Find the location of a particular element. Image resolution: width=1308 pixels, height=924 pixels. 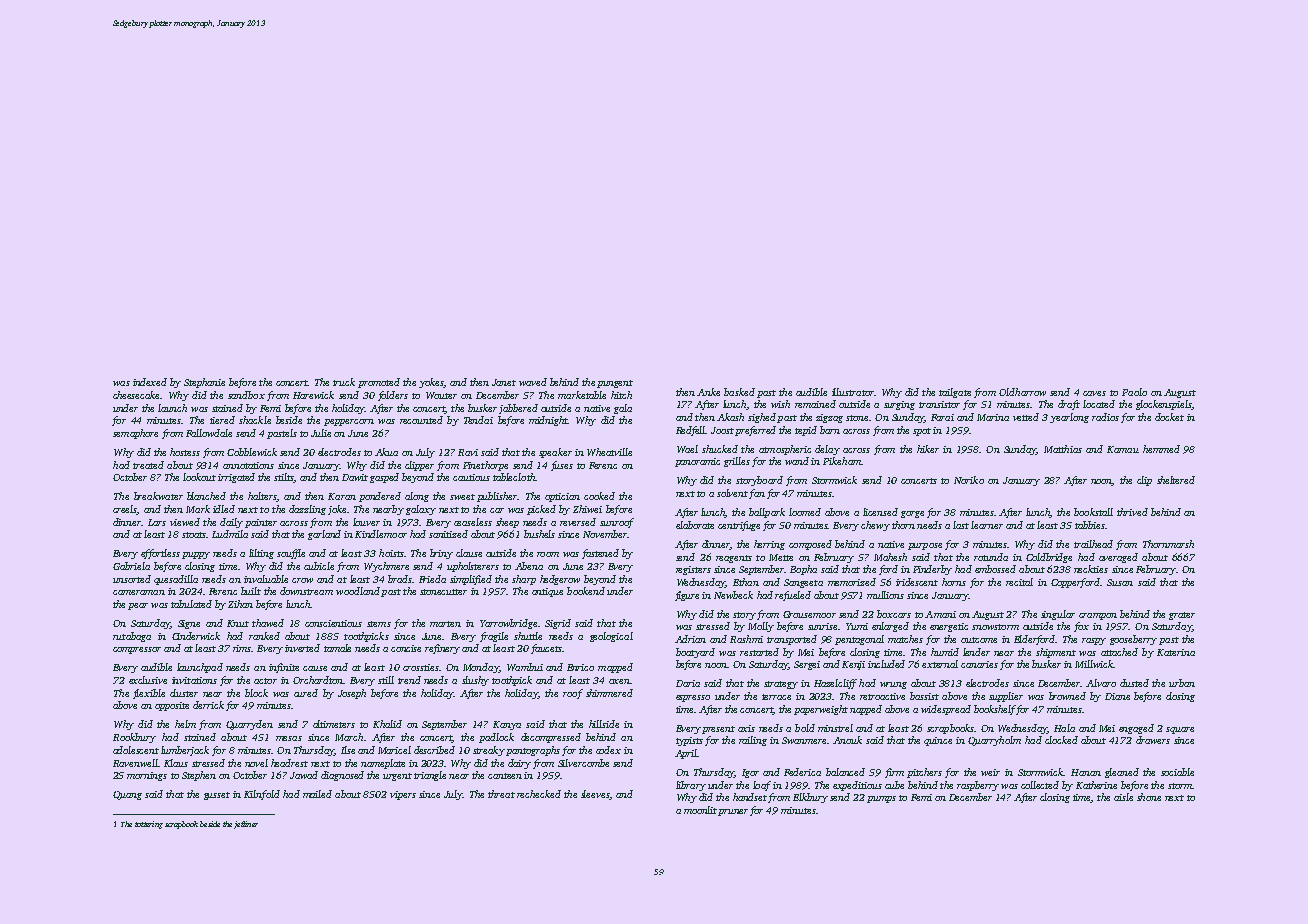

waved is located at coordinates (533, 382).
